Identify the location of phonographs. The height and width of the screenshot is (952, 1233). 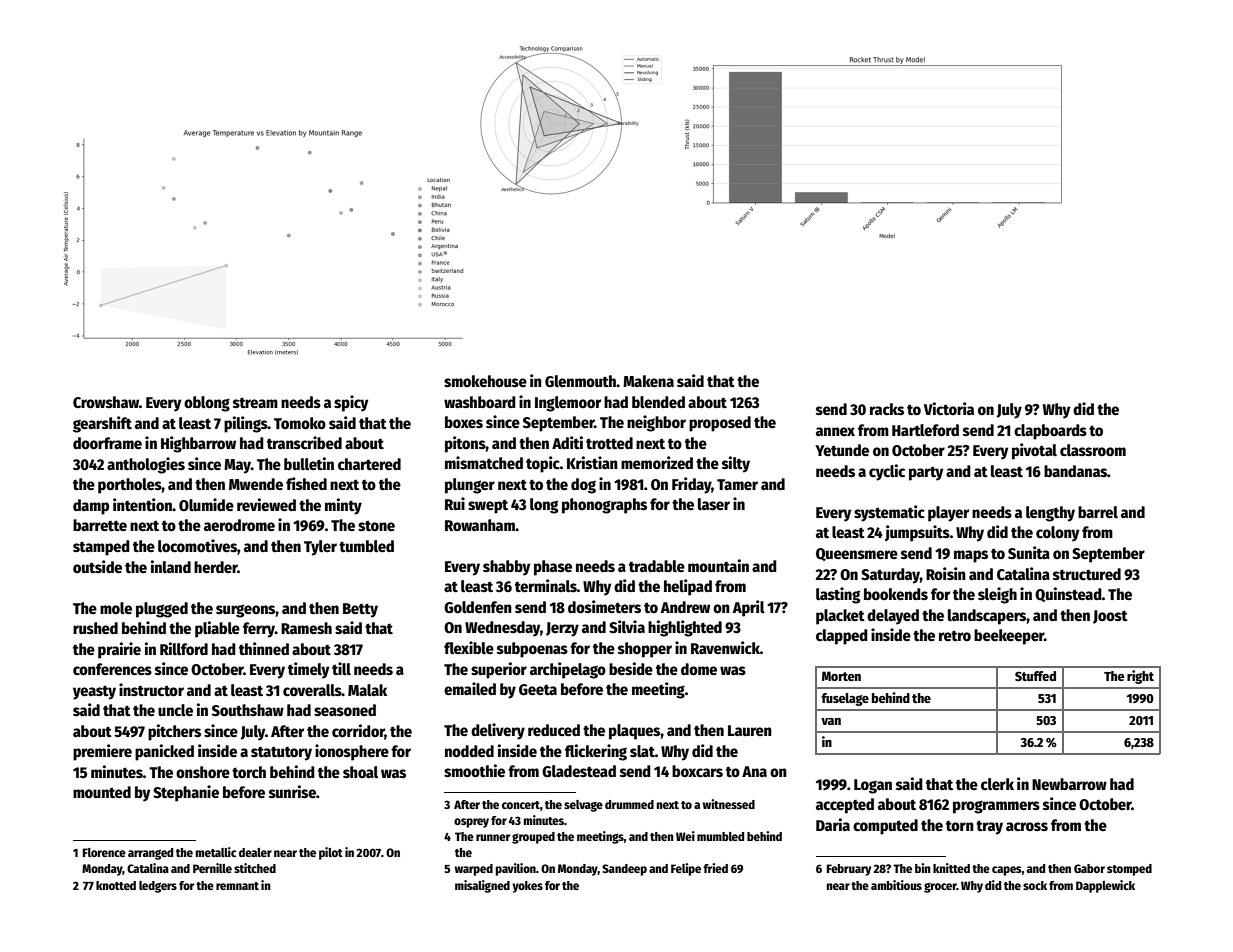
(604, 506).
